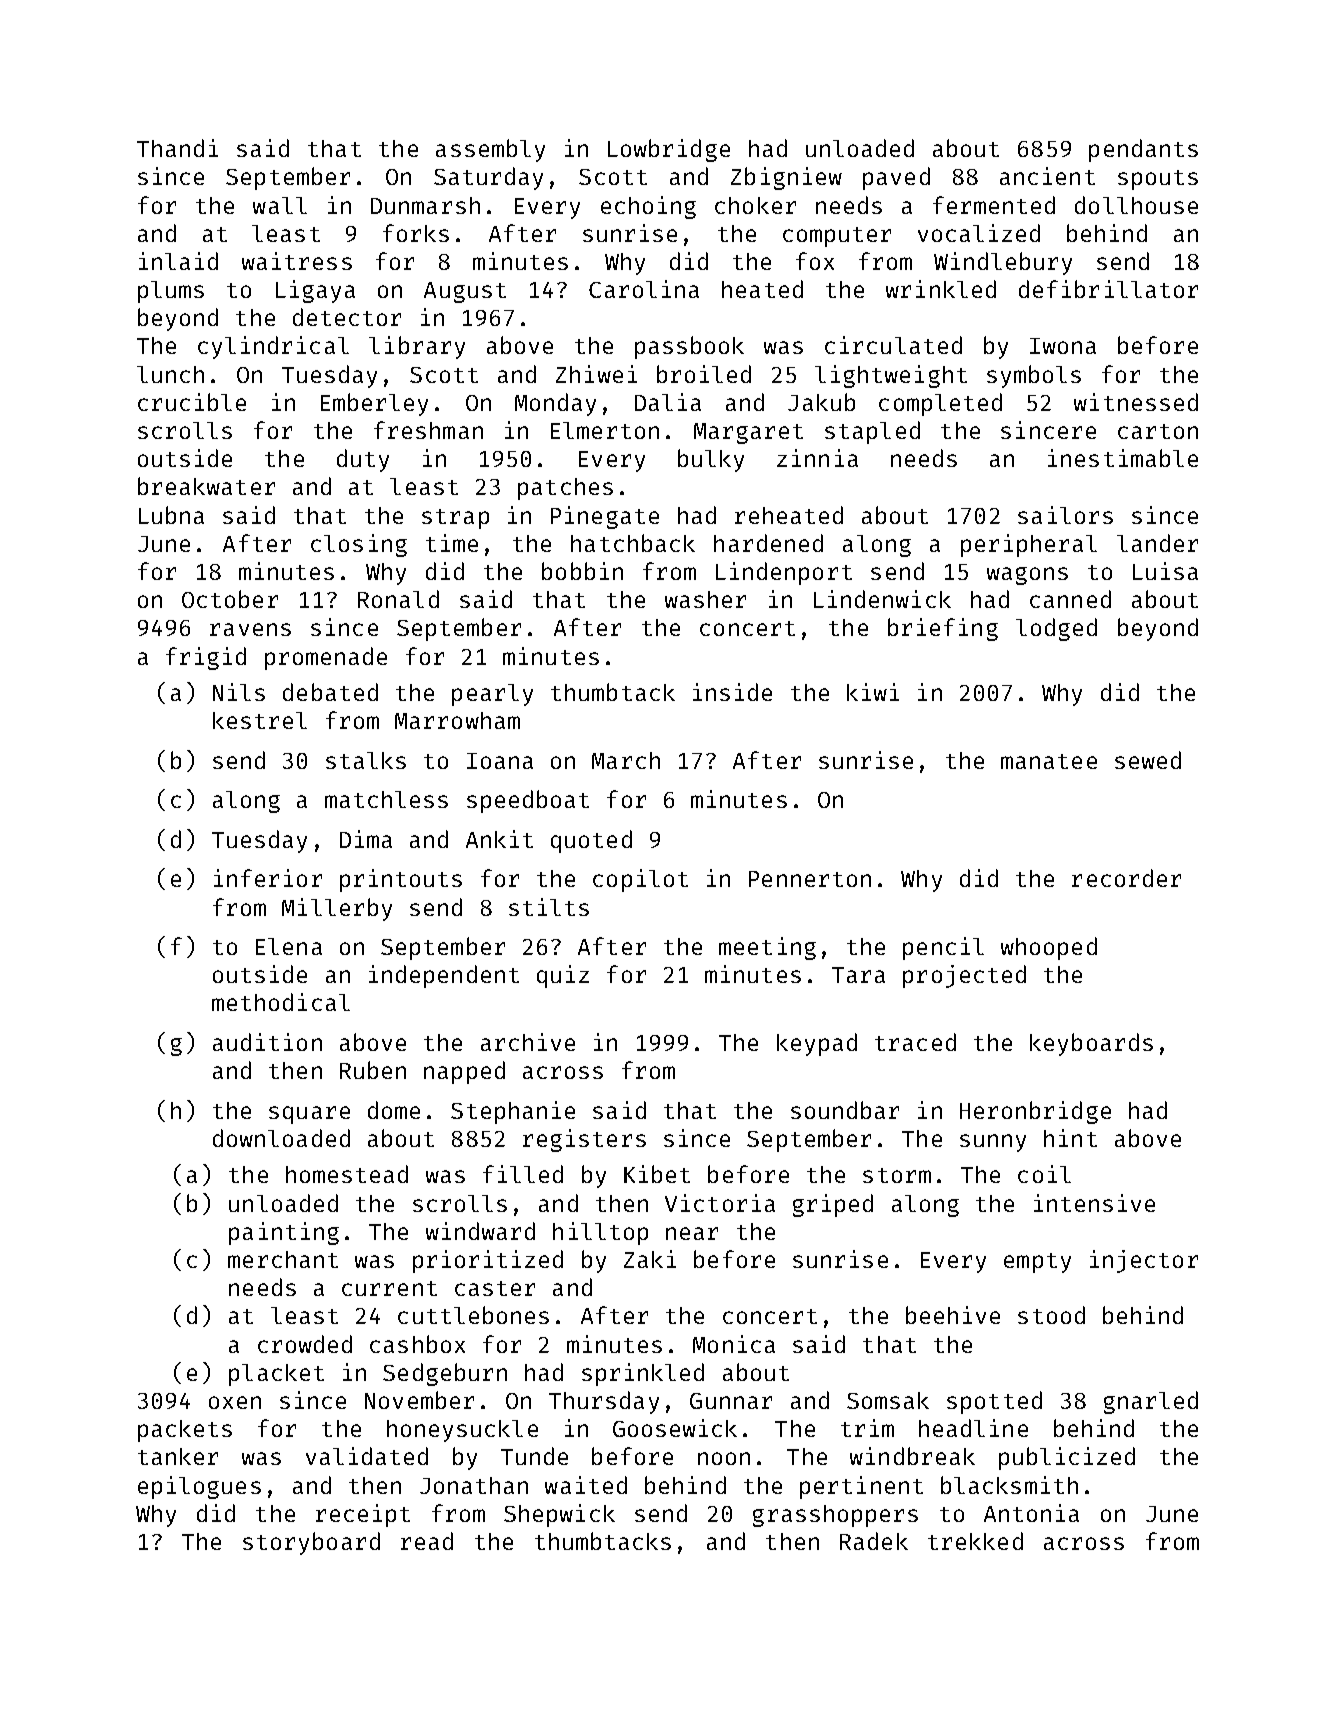 The image size is (1337, 1731). What do you see at coordinates (268, 878) in the screenshot?
I see `inferior` at bounding box center [268, 878].
